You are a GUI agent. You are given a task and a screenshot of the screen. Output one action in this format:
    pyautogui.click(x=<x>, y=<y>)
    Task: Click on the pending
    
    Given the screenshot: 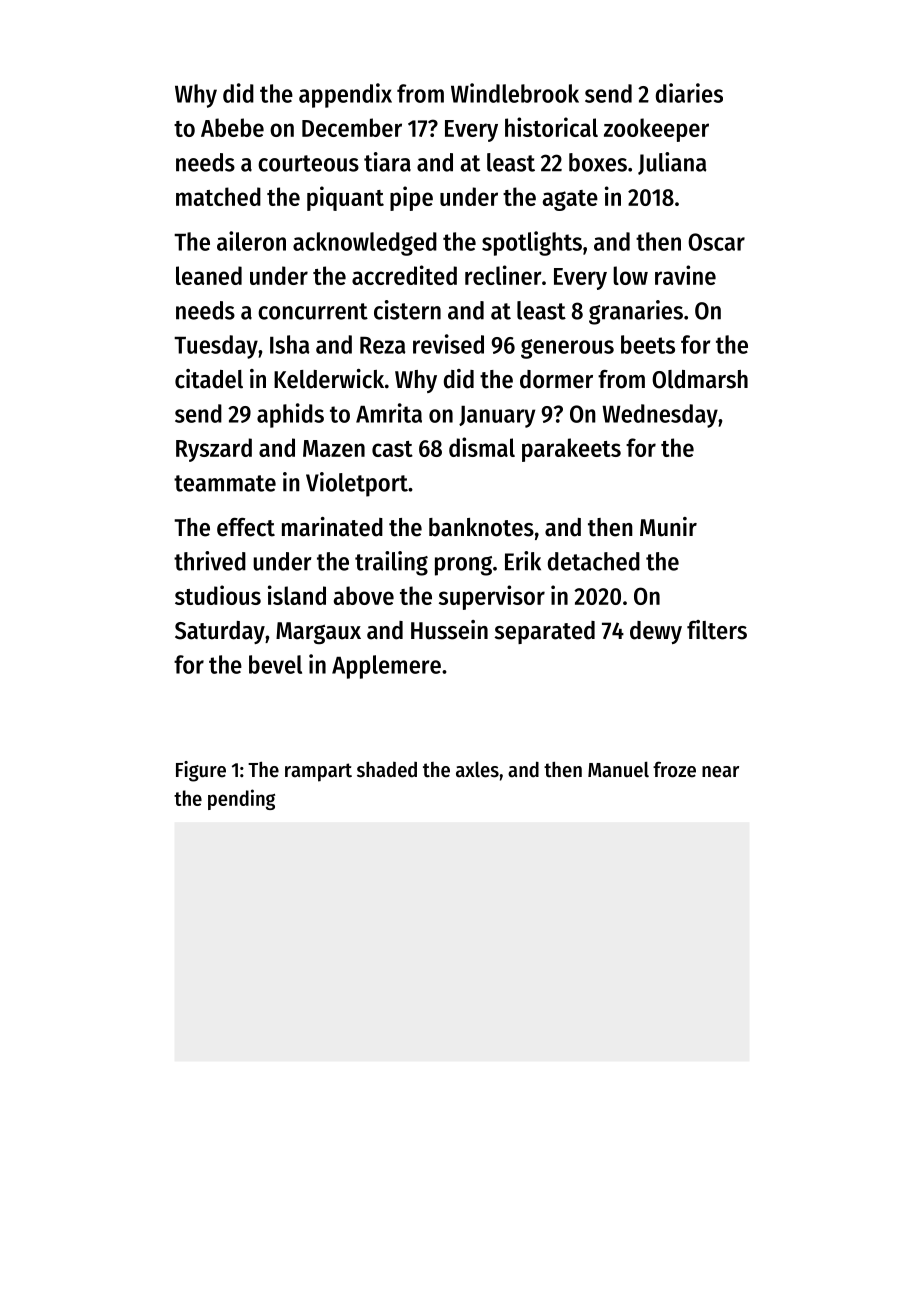 What is the action you would take?
    pyautogui.click(x=241, y=799)
